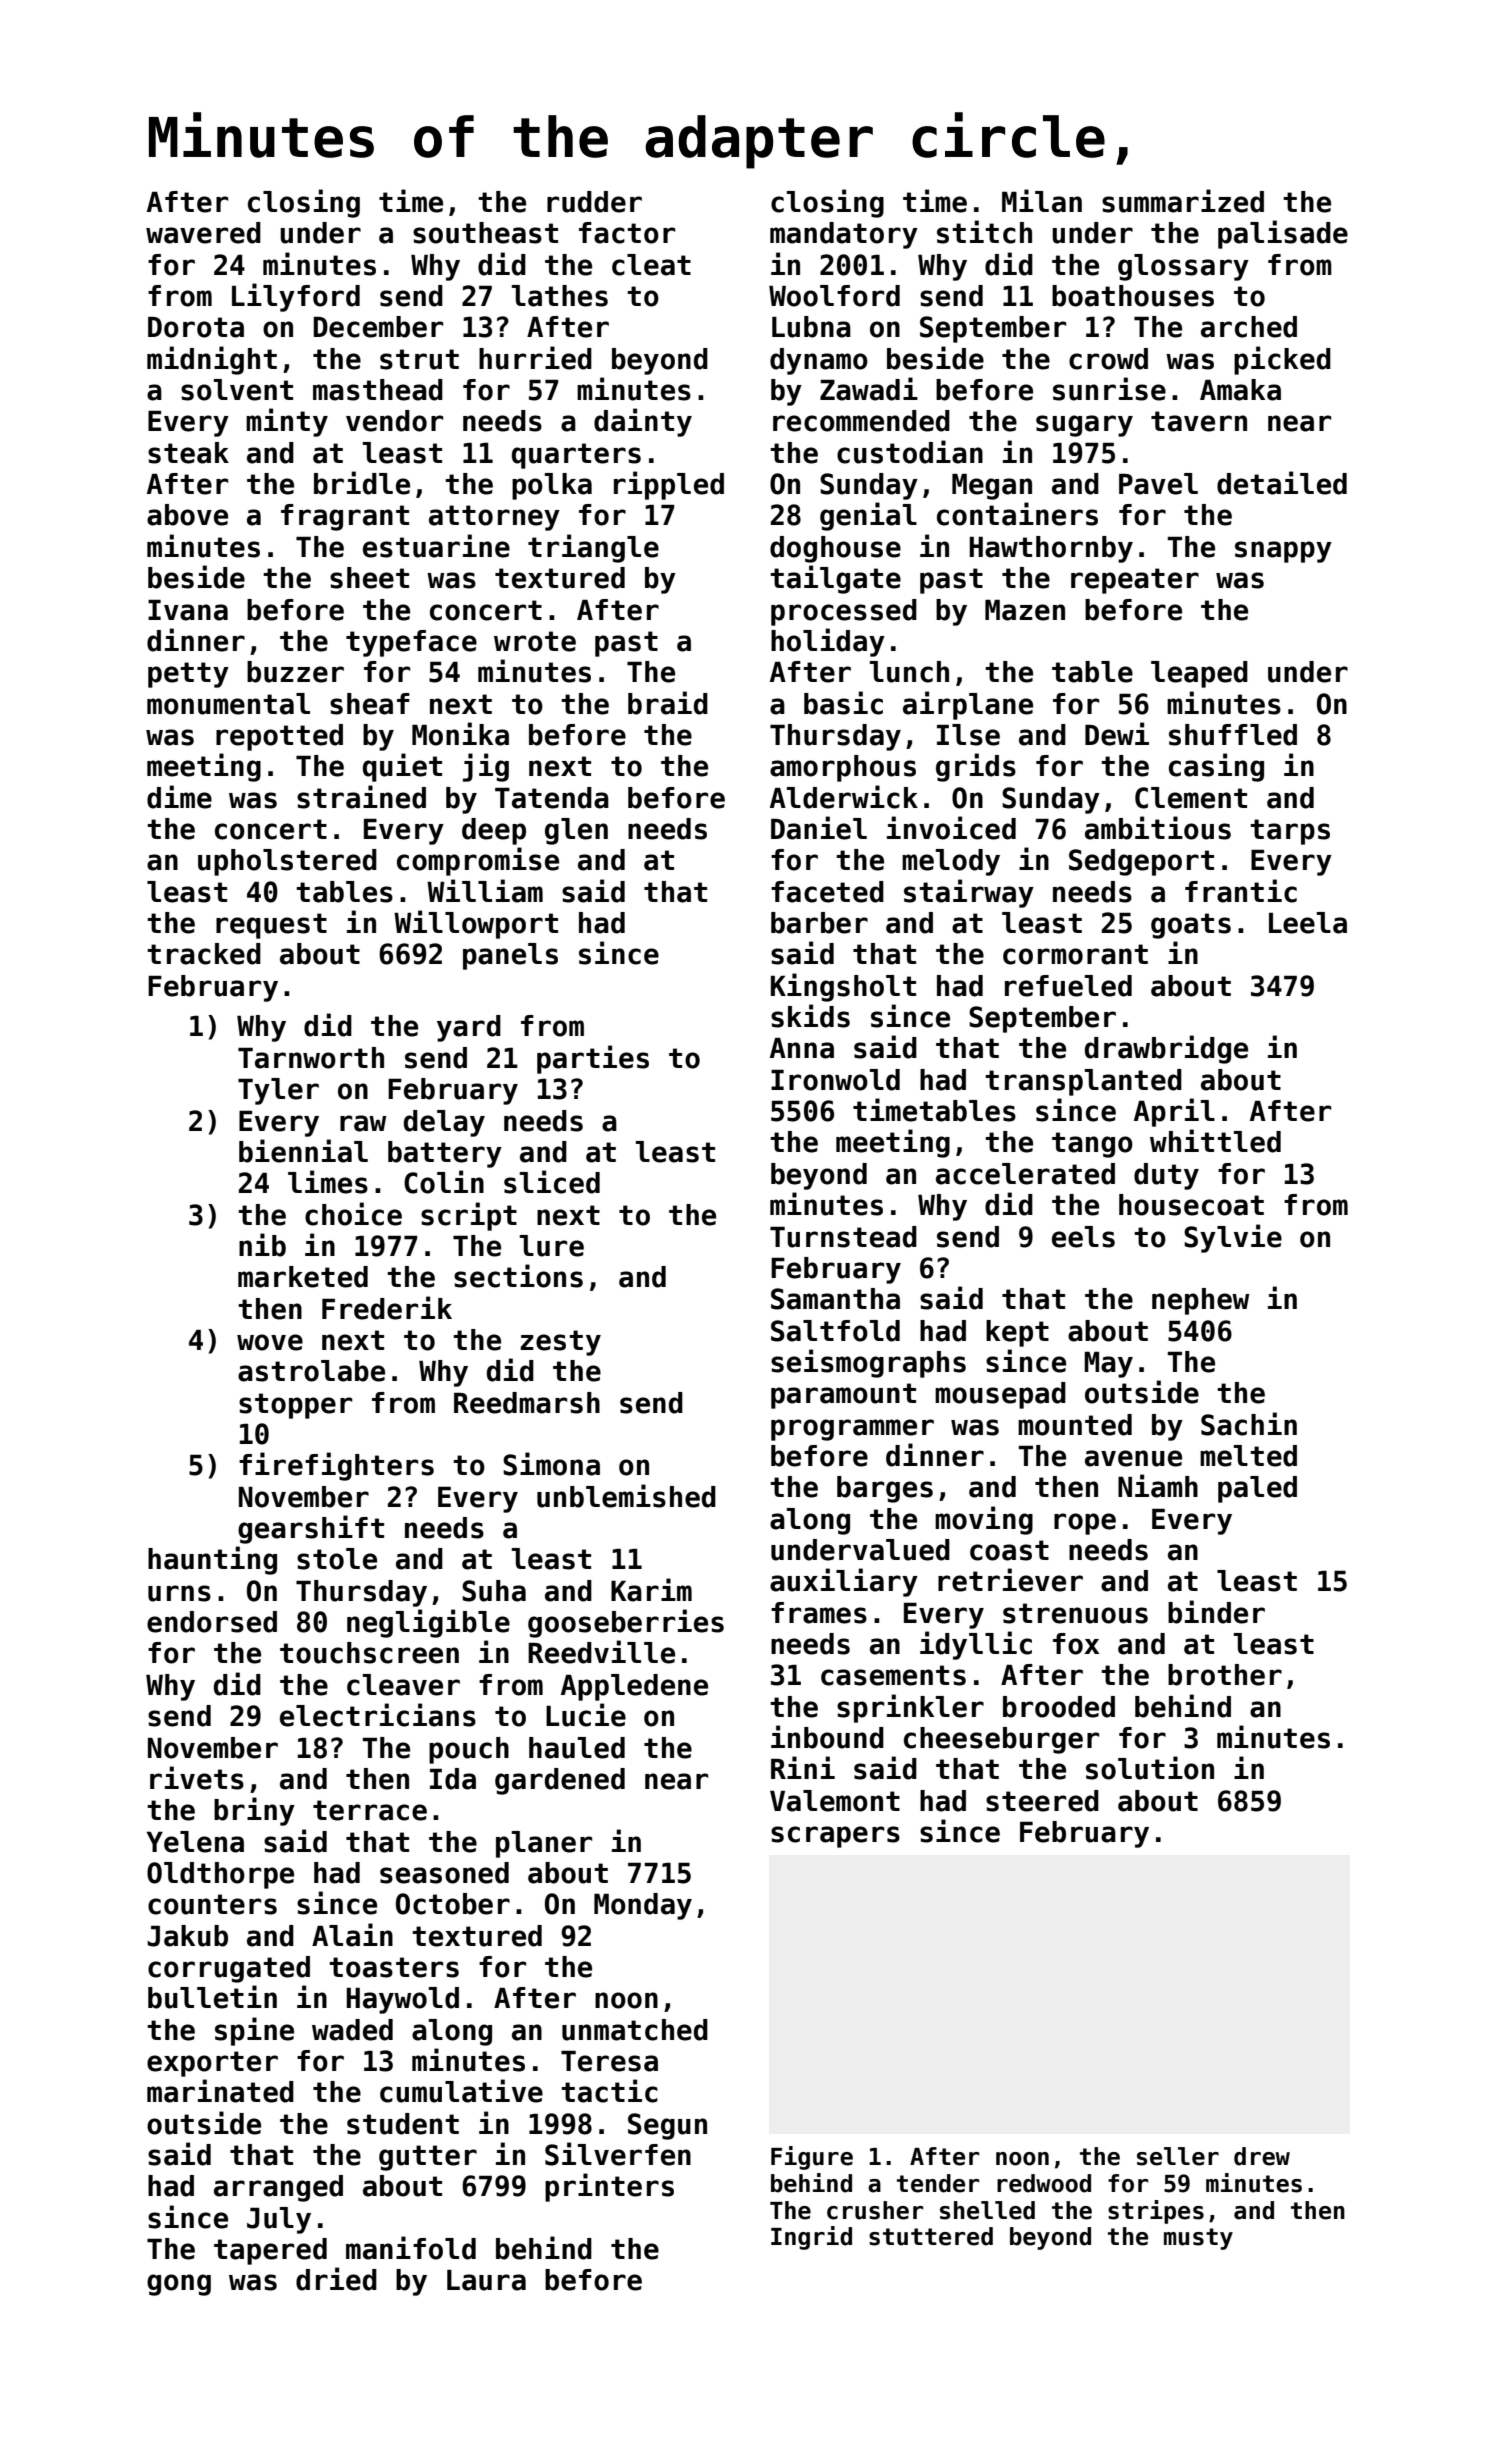 This screenshot has width=1496, height=2464. Describe the element at coordinates (278, 2188) in the screenshot. I see `arranged` at that location.
